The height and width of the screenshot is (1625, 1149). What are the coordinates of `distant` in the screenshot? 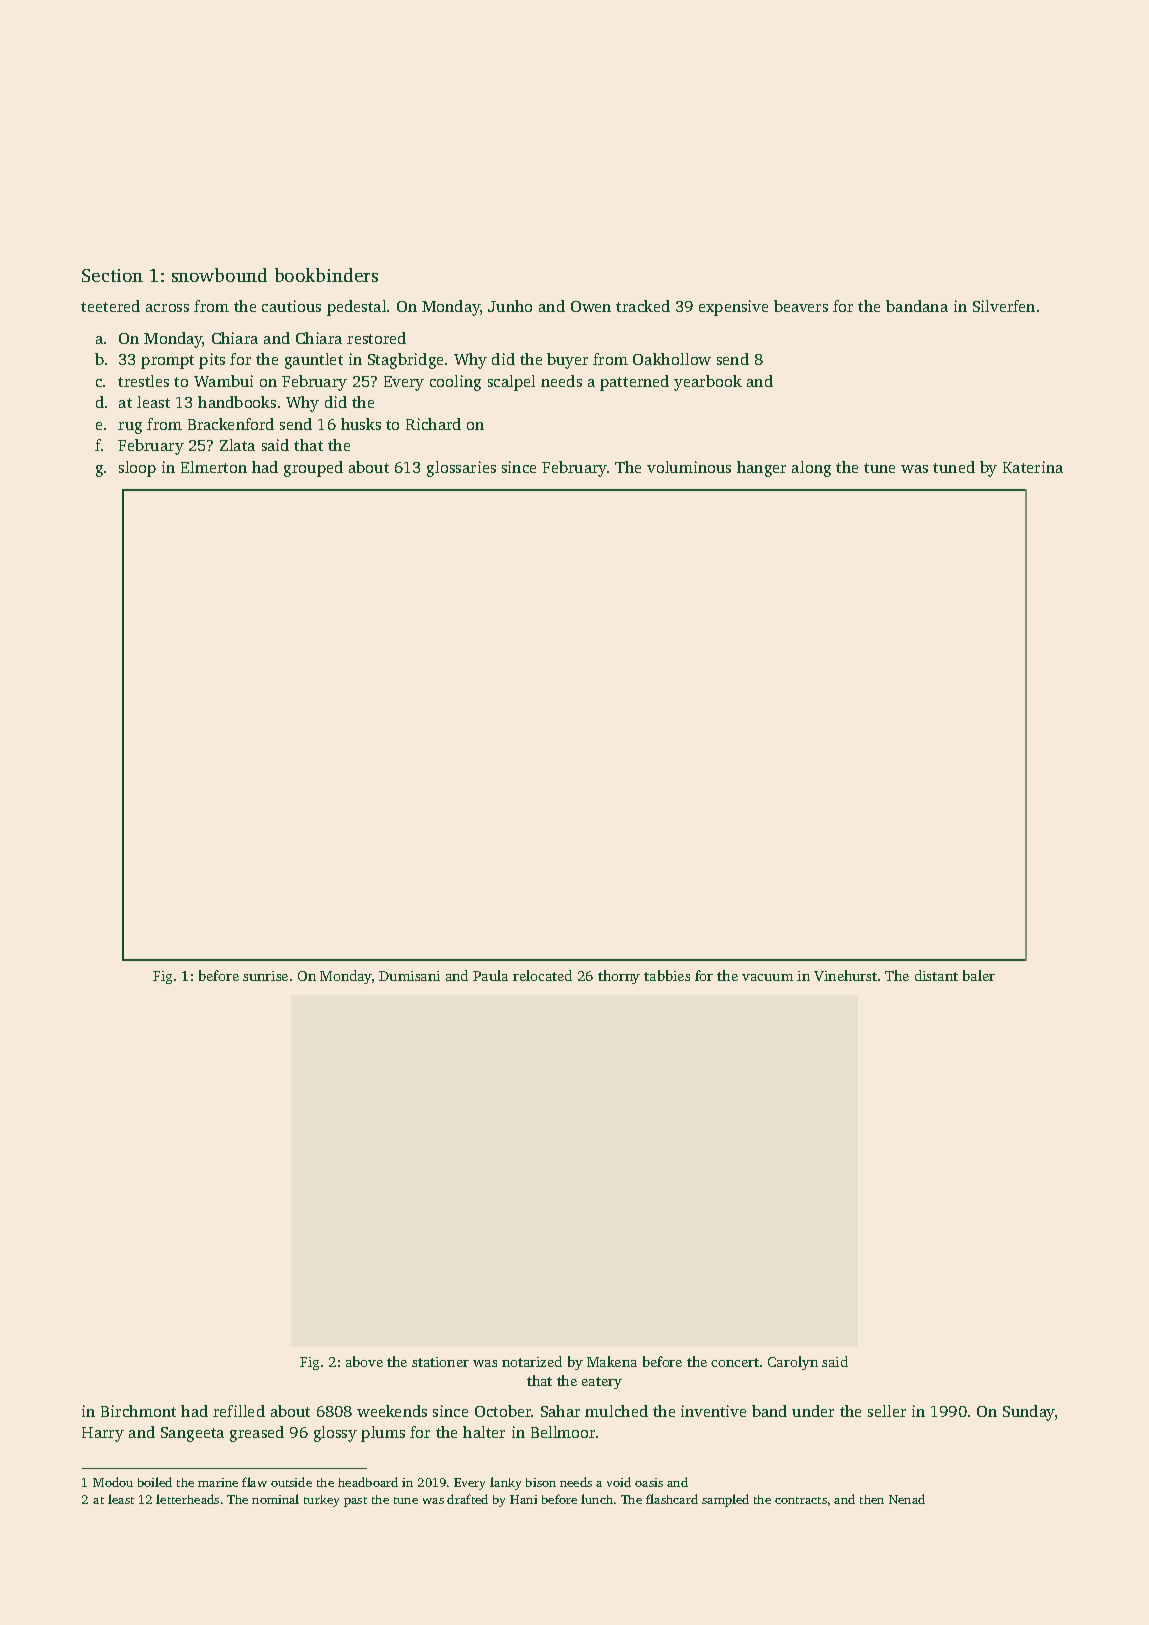 It's located at (936, 975).
